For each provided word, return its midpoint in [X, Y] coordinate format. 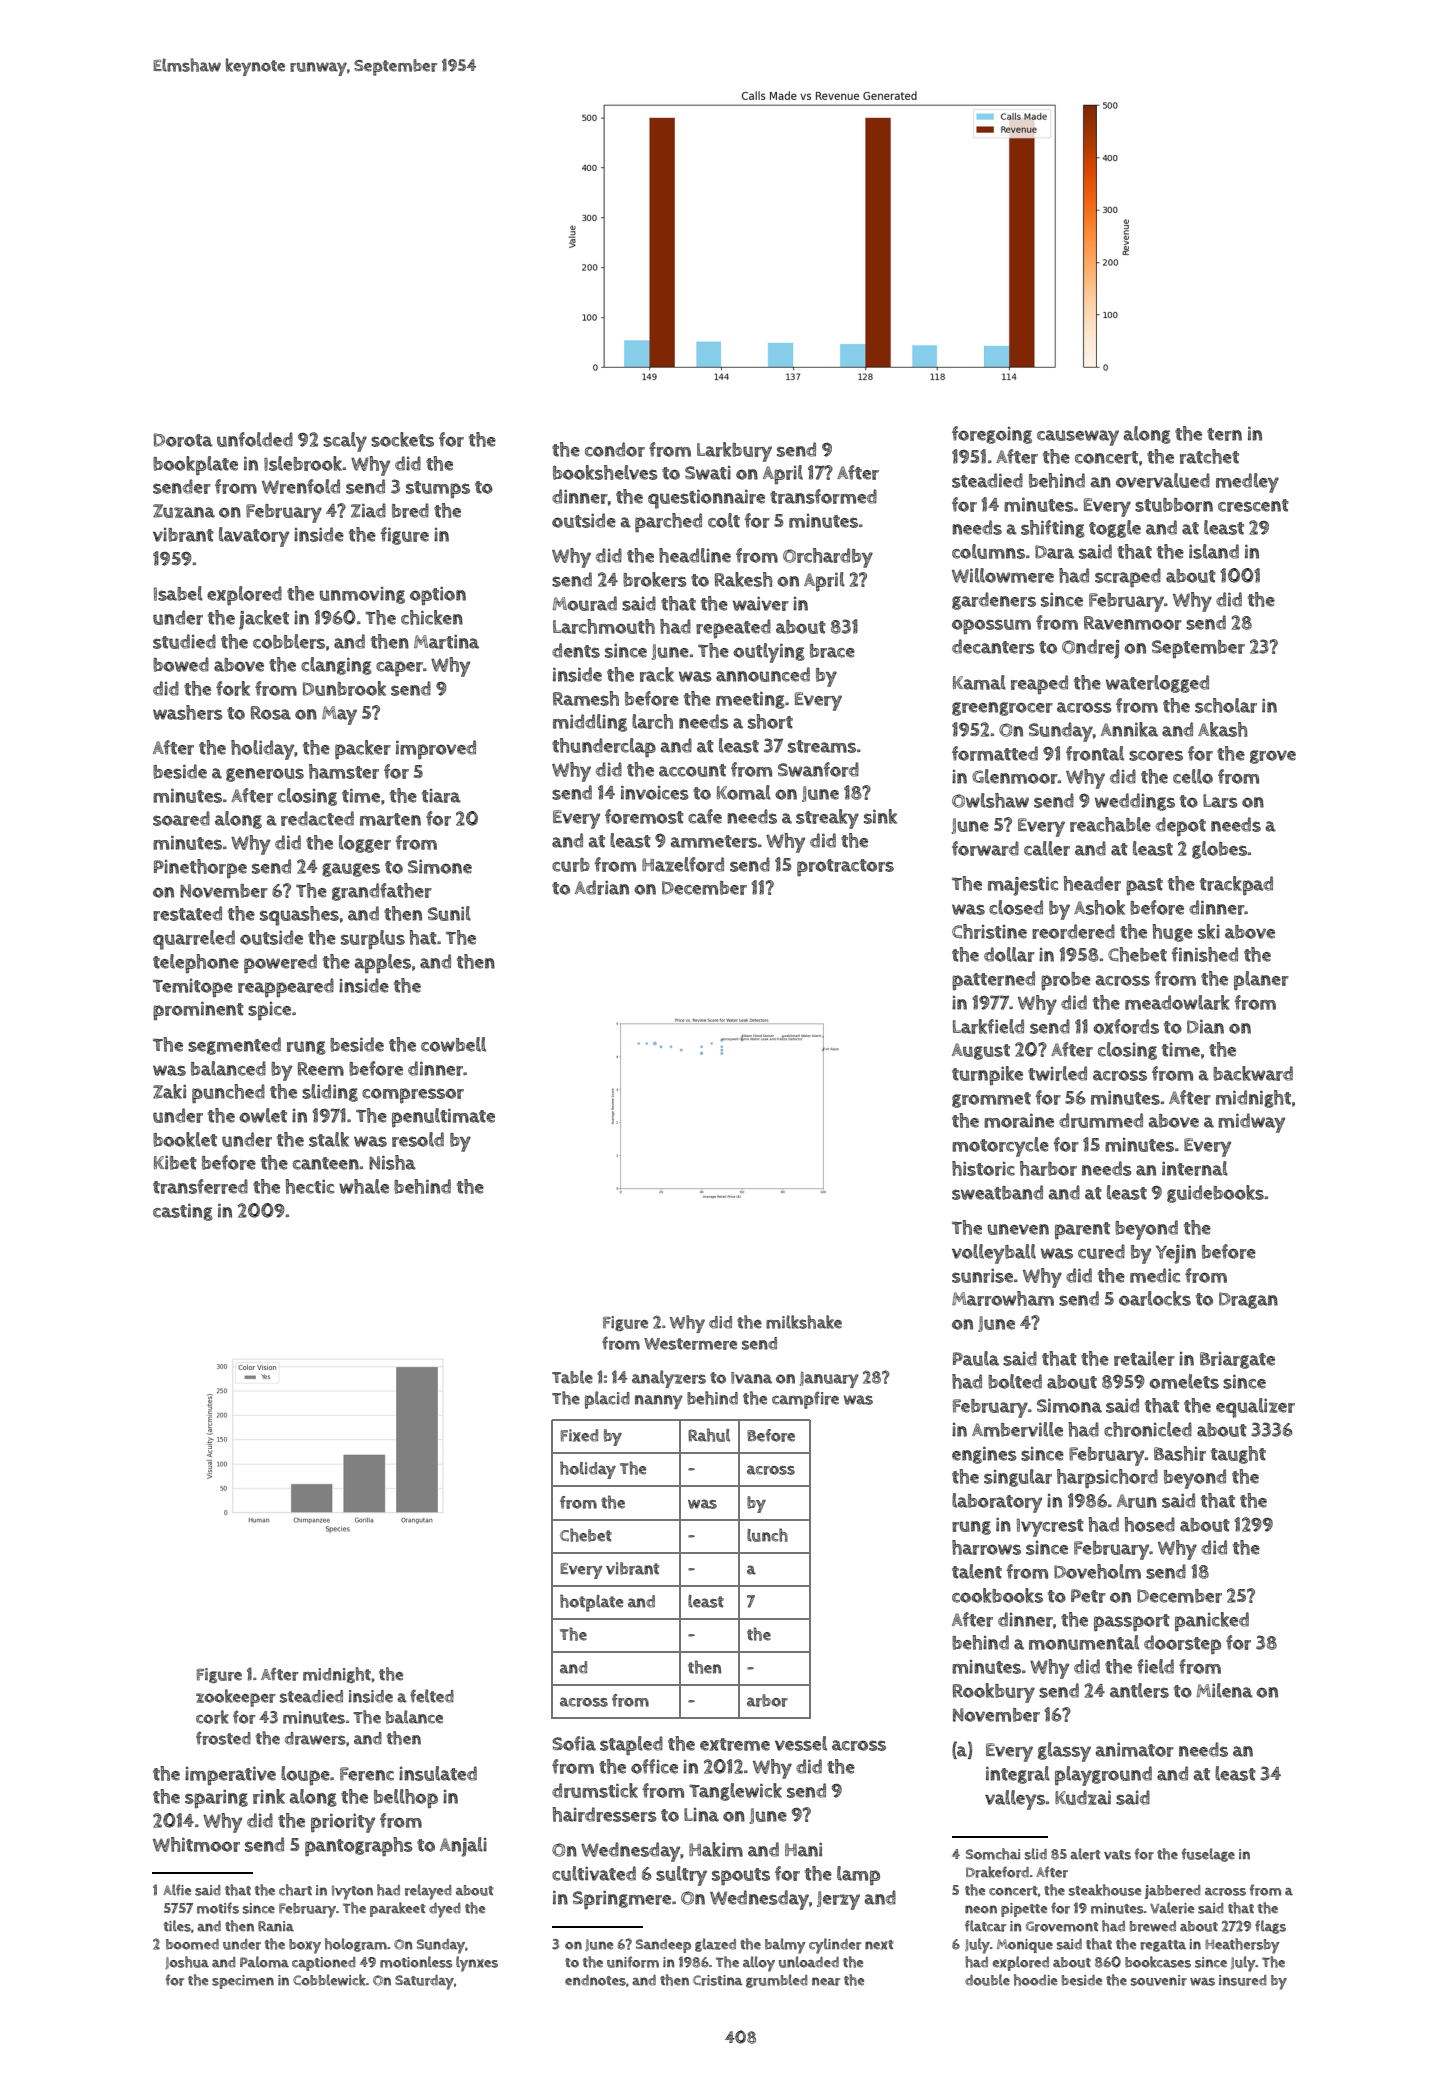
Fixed [579, 1435]
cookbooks [997, 1595]
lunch [767, 1535]
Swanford [818, 769]
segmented [234, 1046]
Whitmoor [196, 1844]
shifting [1053, 529]
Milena [1225, 1690]
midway [1251, 1123]
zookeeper [236, 1698]
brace [832, 651]
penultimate [443, 1117]
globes [1220, 850]
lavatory [254, 537]
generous [265, 775]
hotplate [592, 1603]
